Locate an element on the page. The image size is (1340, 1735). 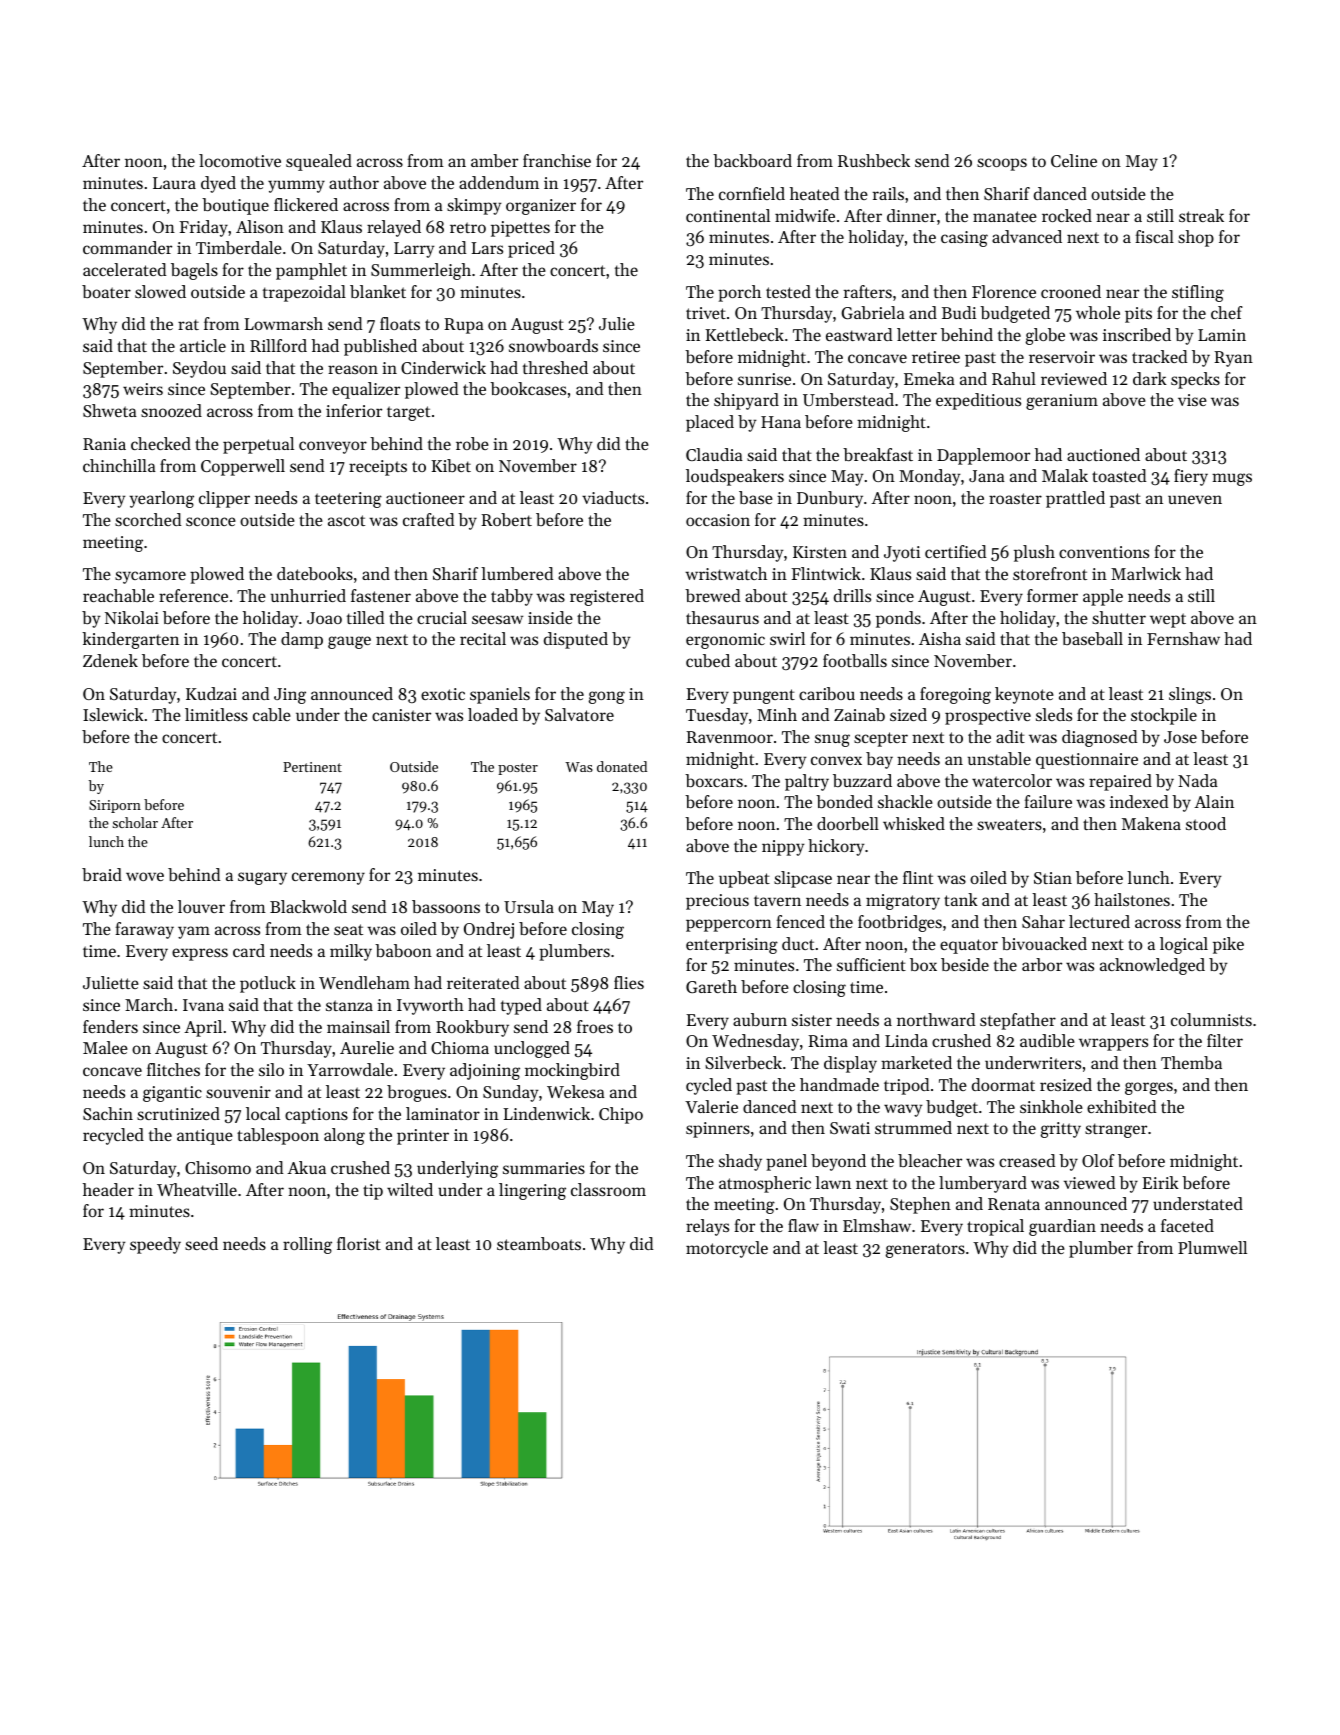
franchise is located at coordinates (557, 160).
